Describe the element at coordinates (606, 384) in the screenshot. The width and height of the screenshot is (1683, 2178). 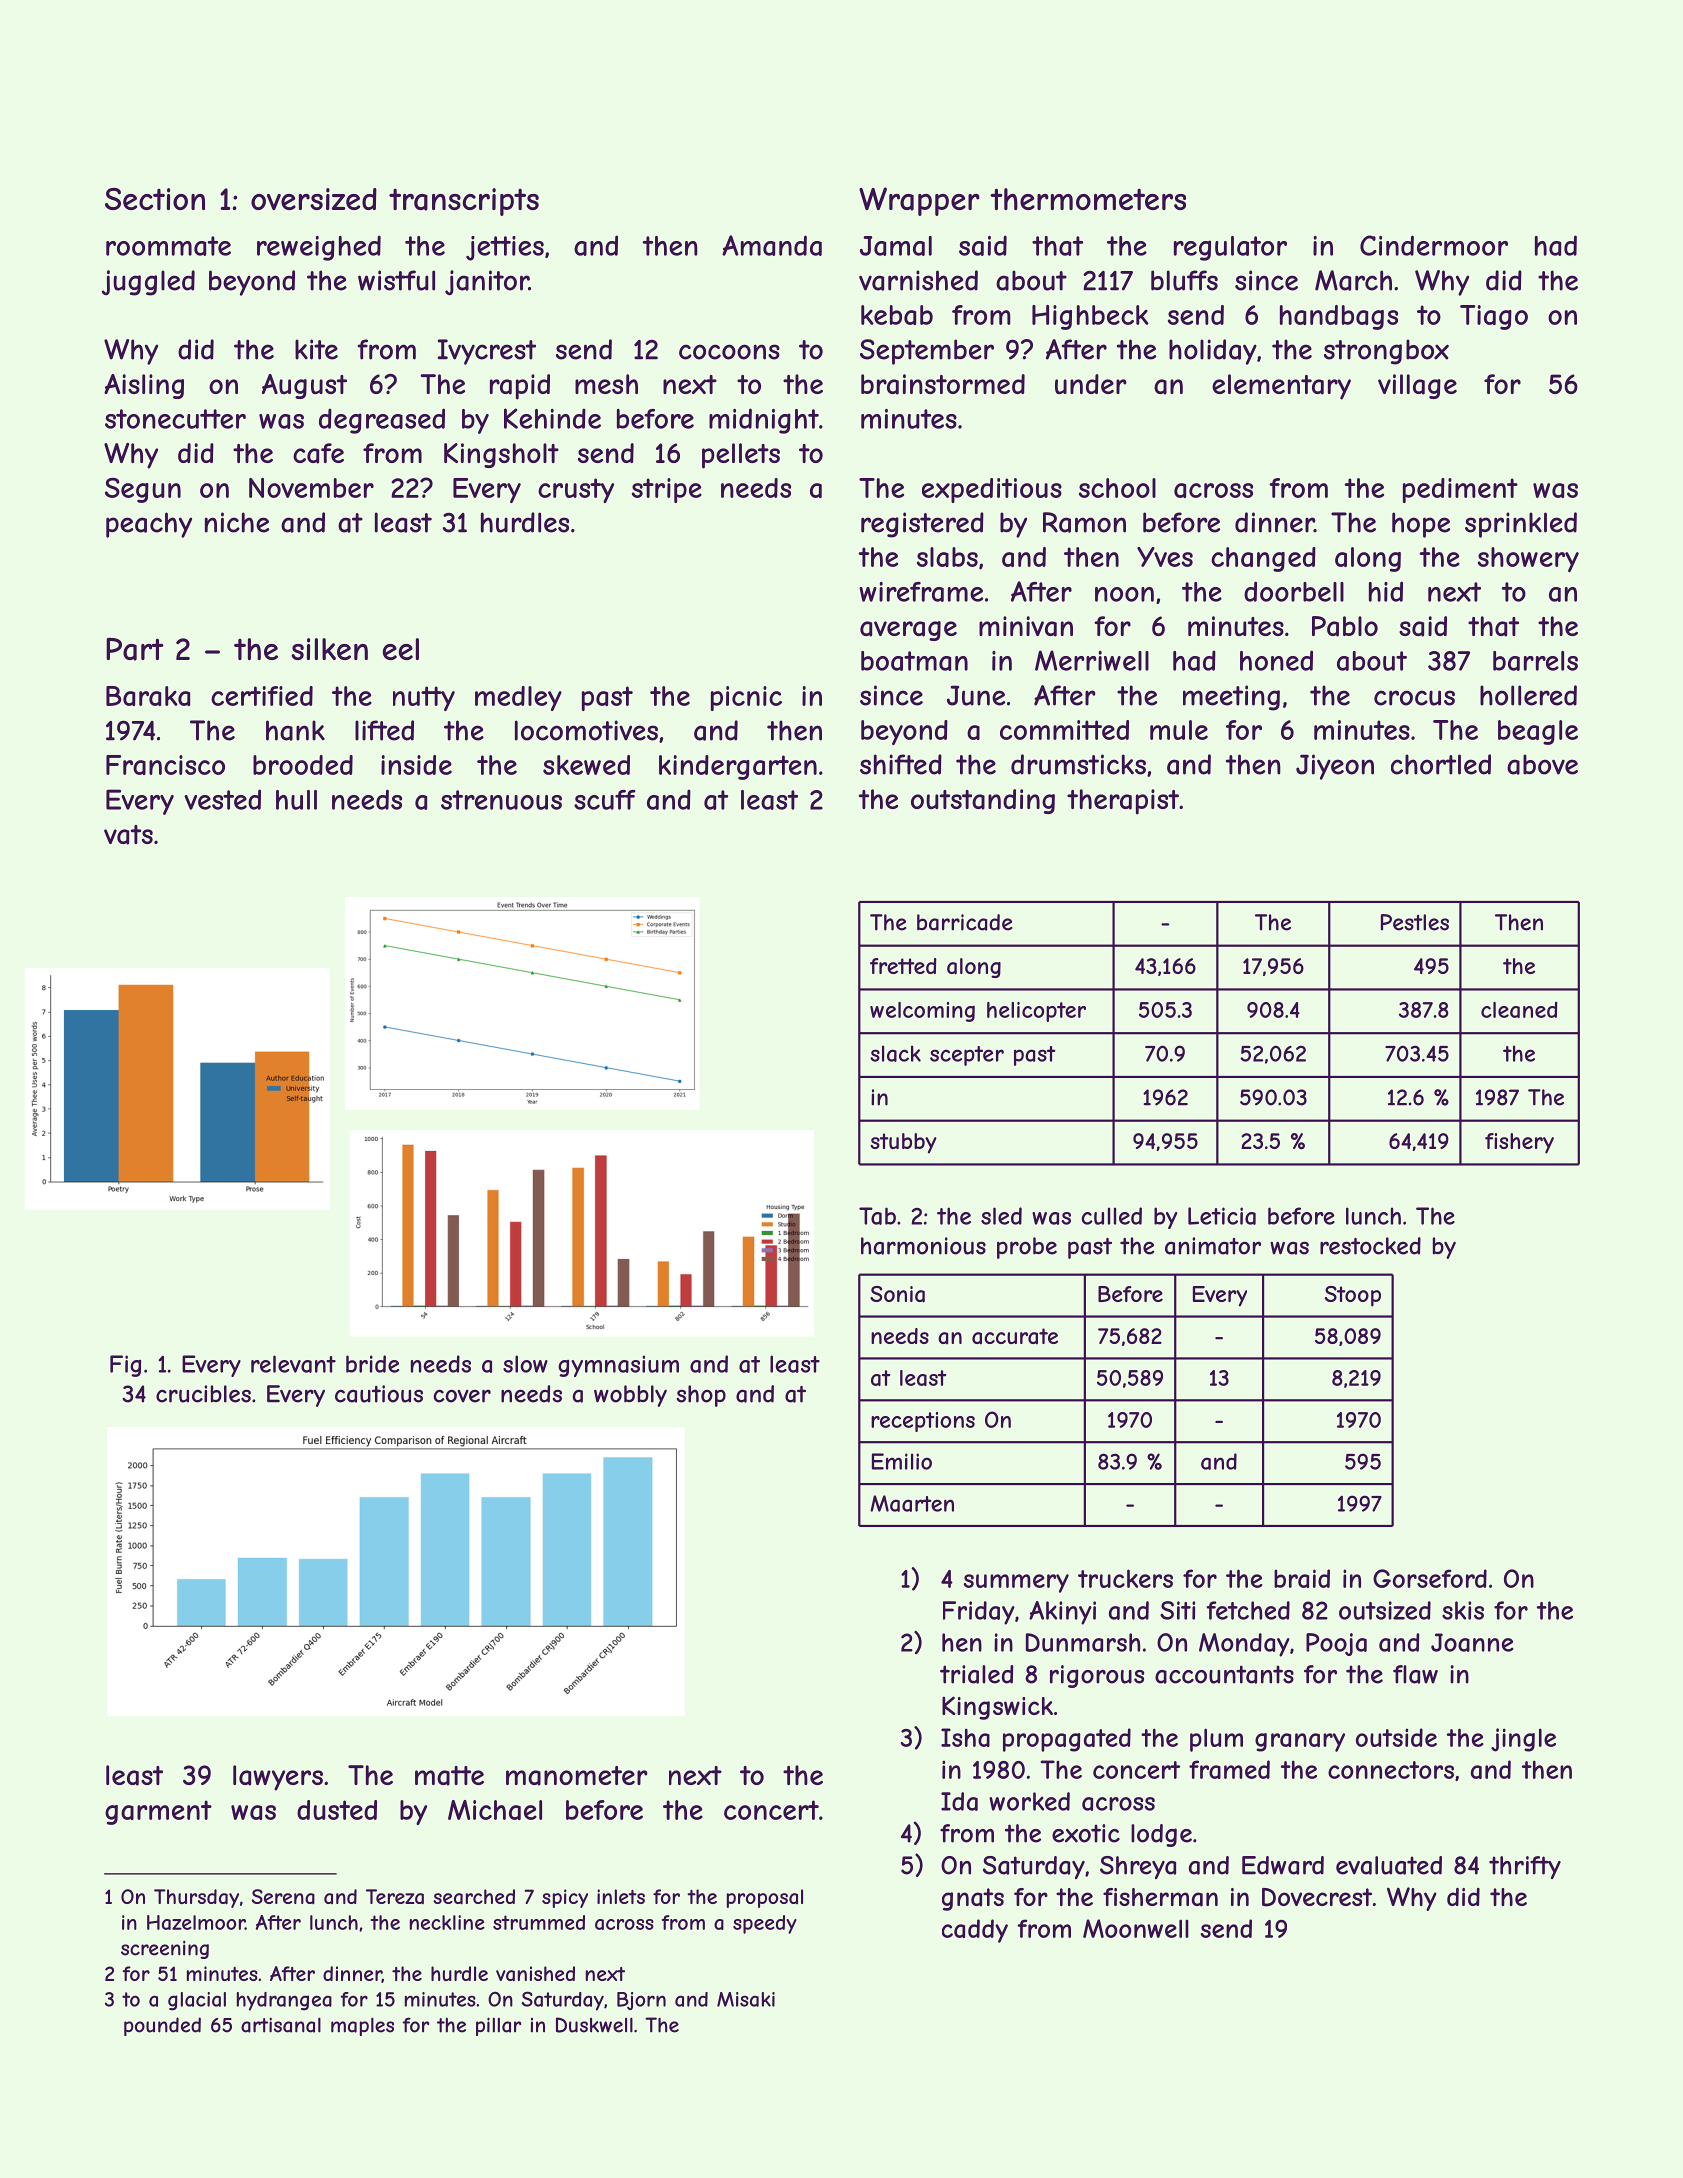
I see `mesh` at that location.
